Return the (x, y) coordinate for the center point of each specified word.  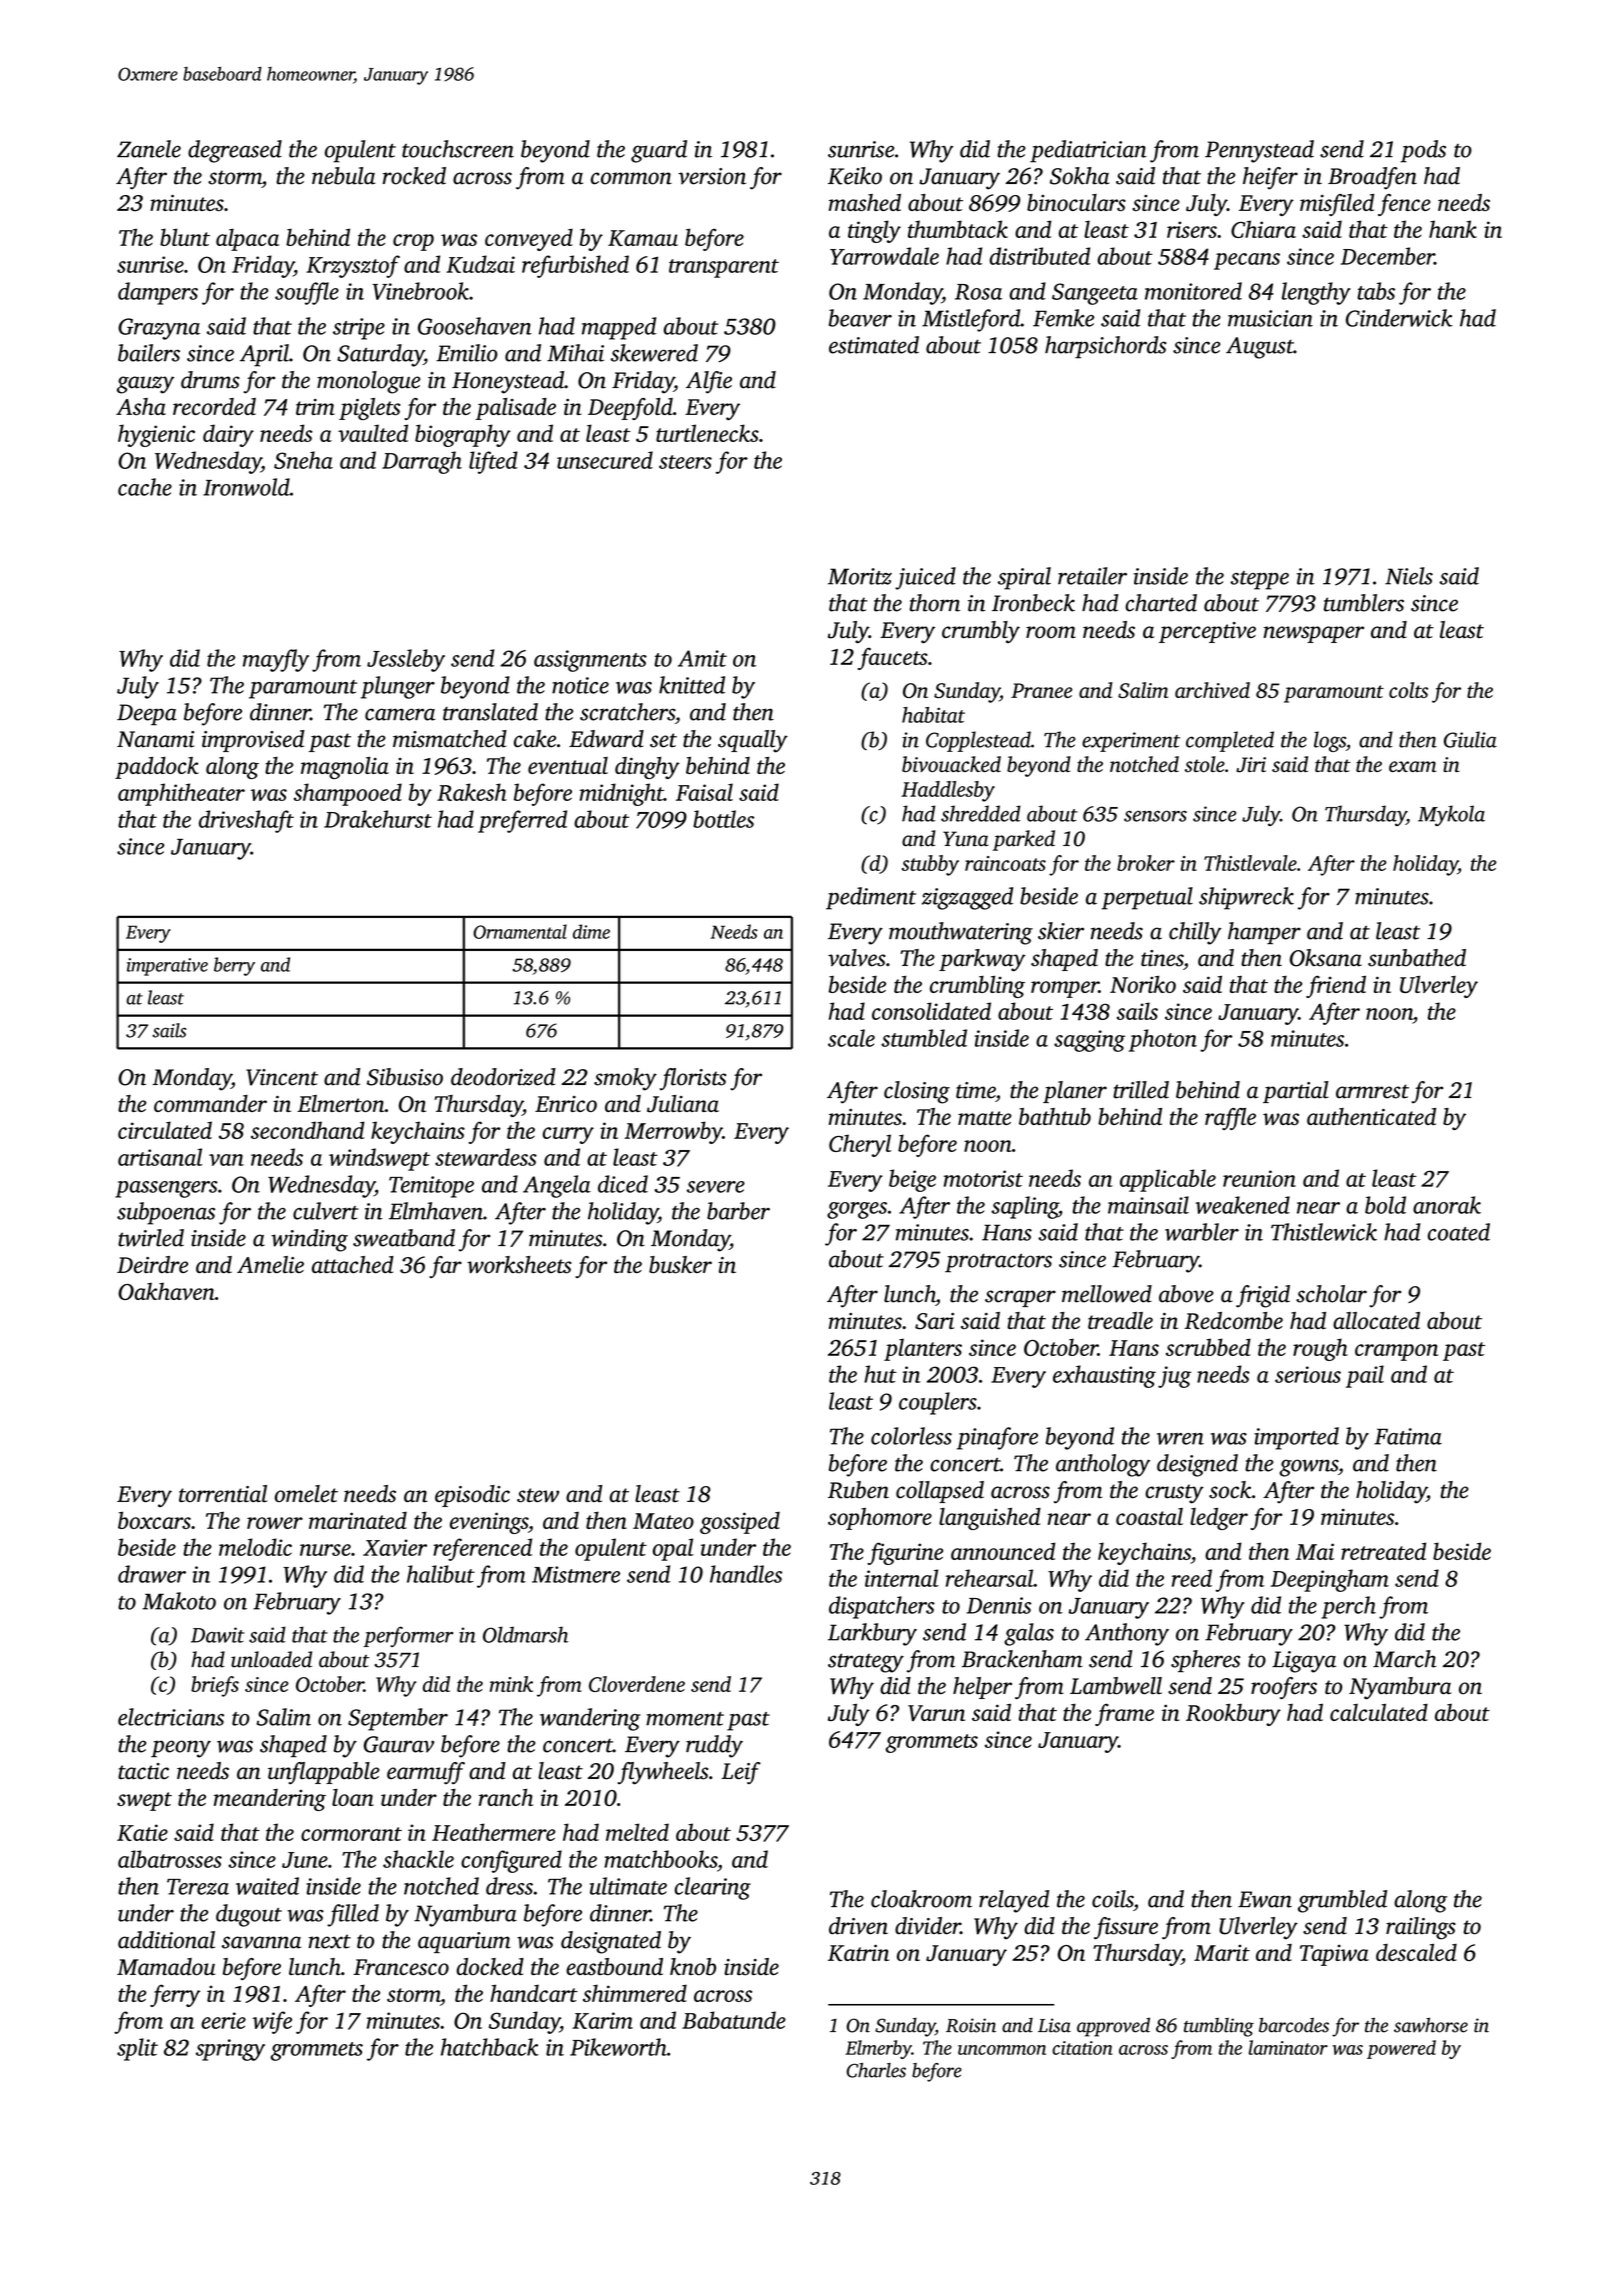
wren (1180, 1439)
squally (753, 741)
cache (145, 487)
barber (738, 1211)
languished (990, 1519)
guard (659, 151)
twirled (151, 1238)
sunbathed (1417, 958)
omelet (306, 1494)
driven (858, 1926)
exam (1412, 766)
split (137, 2049)
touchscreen (458, 149)
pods (1423, 151)
